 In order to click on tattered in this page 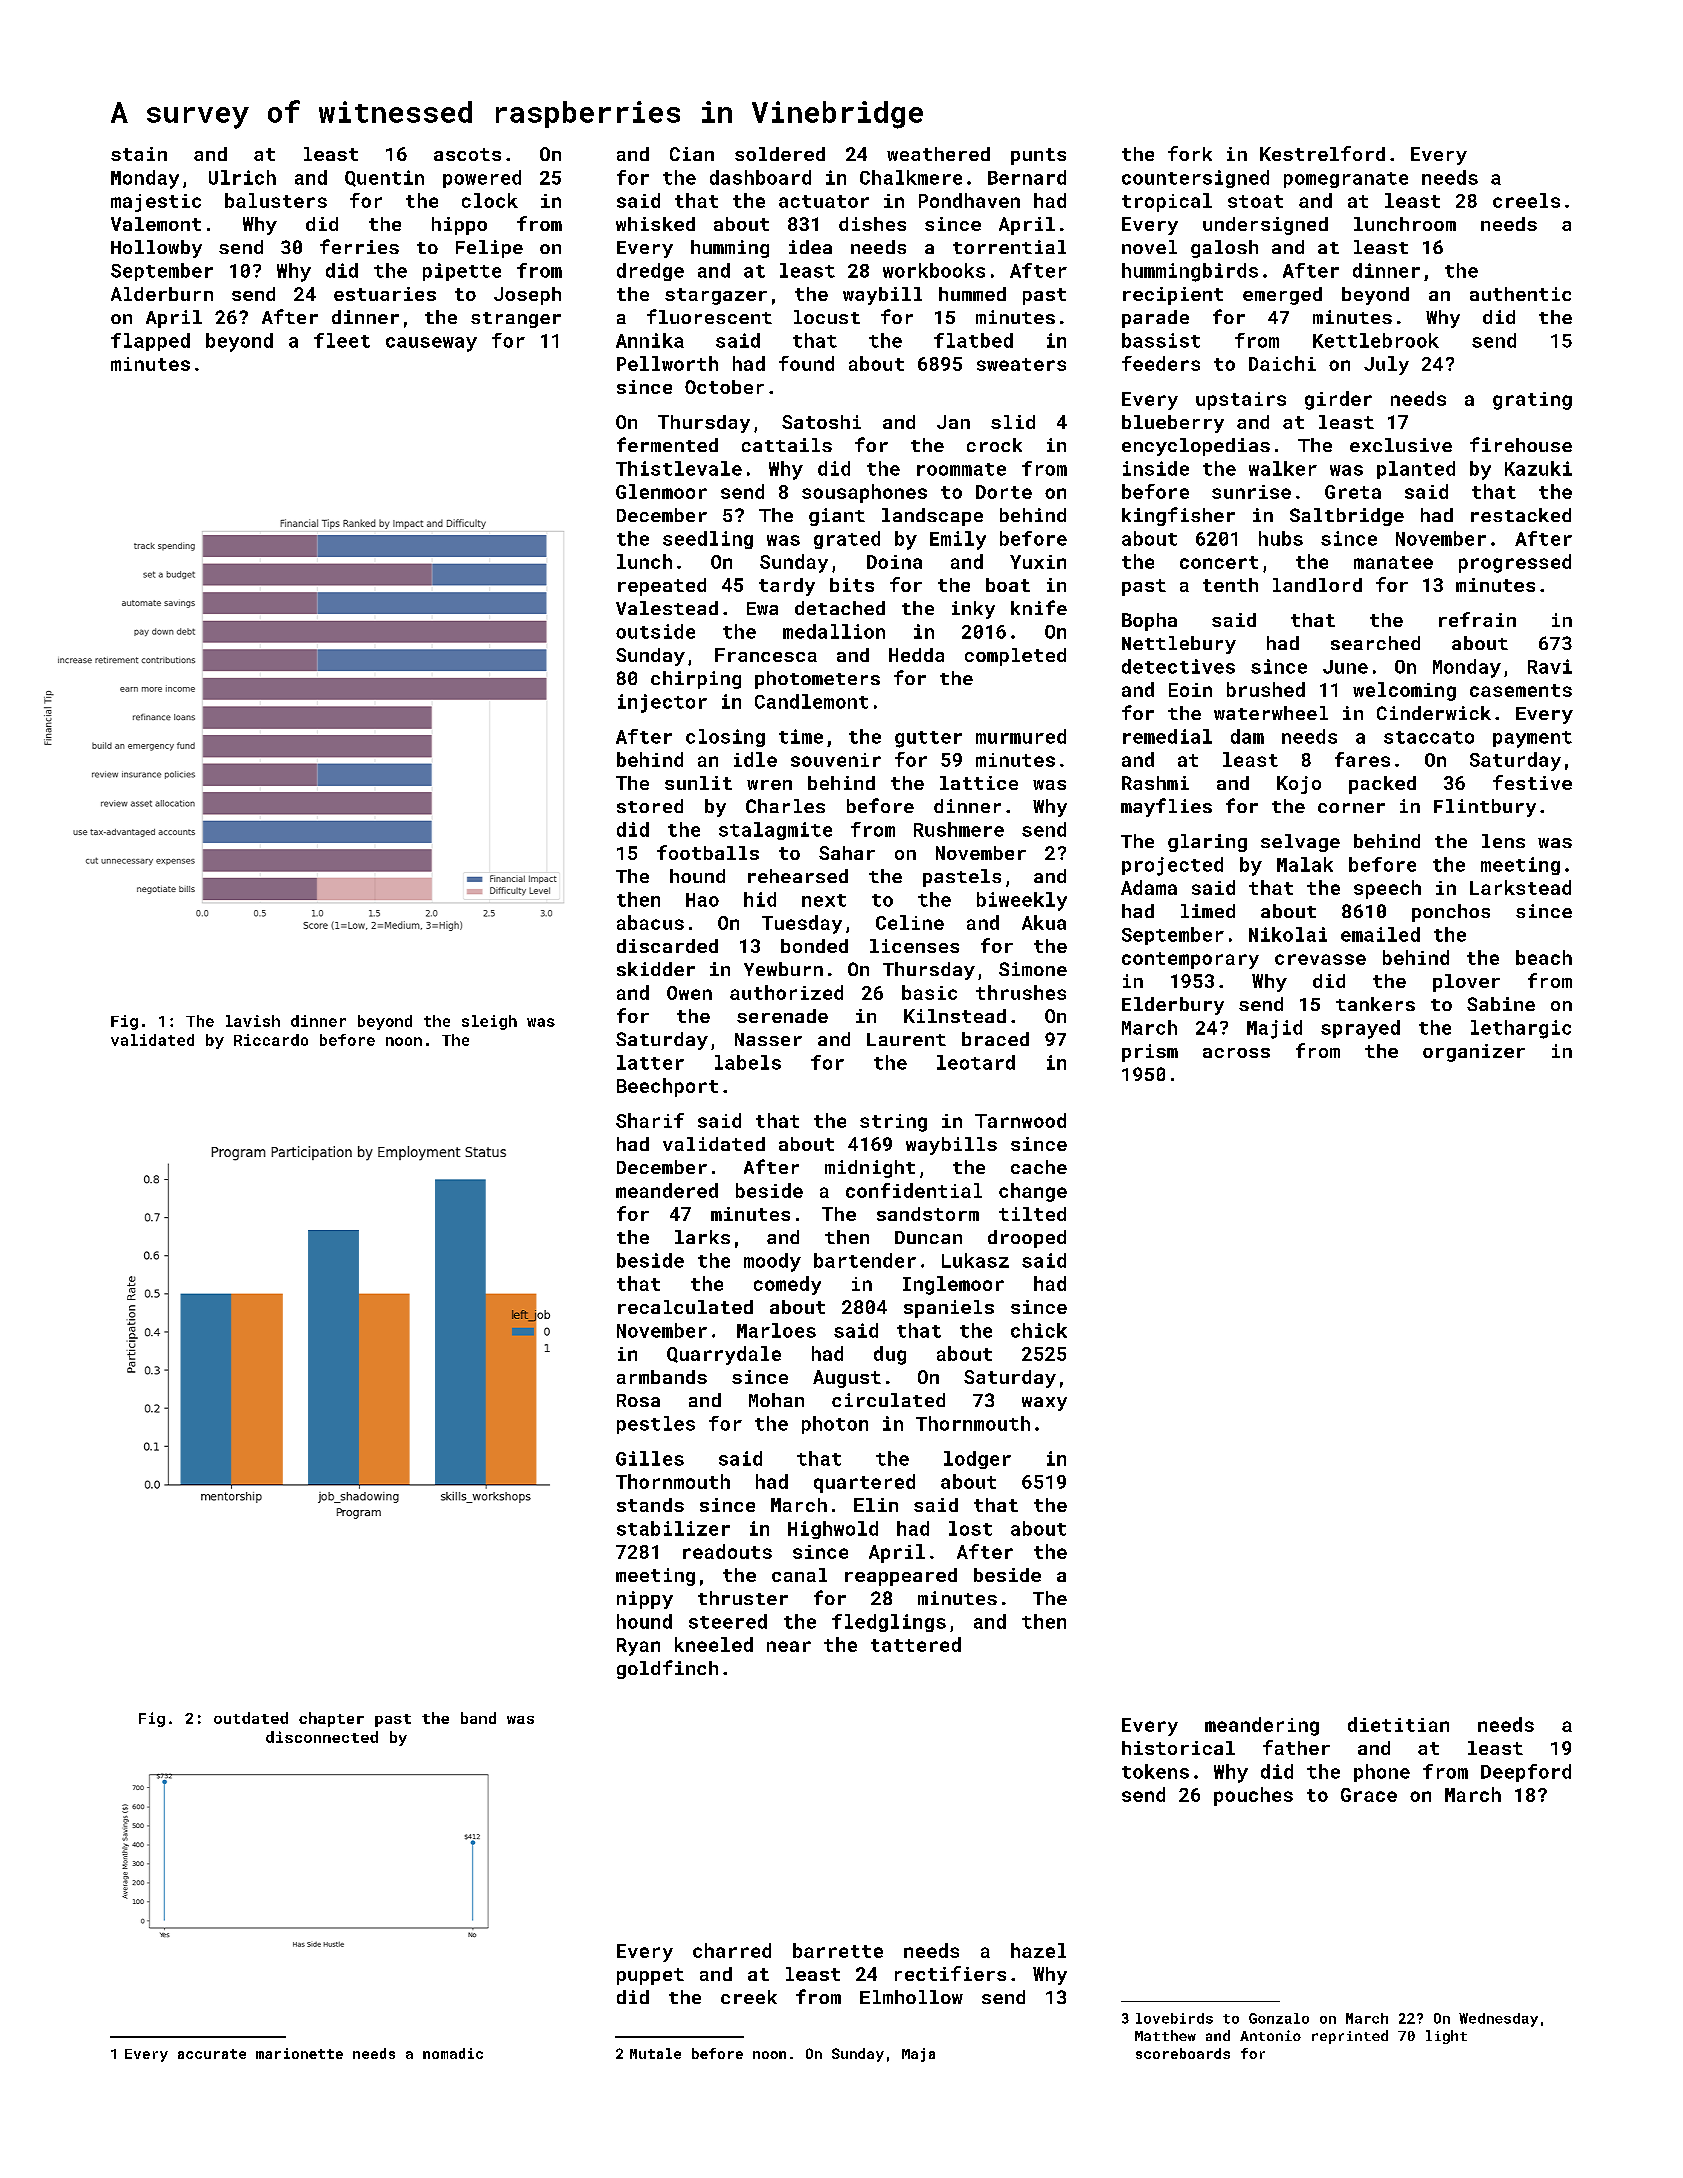, I will do `click(916, 1644)`.
